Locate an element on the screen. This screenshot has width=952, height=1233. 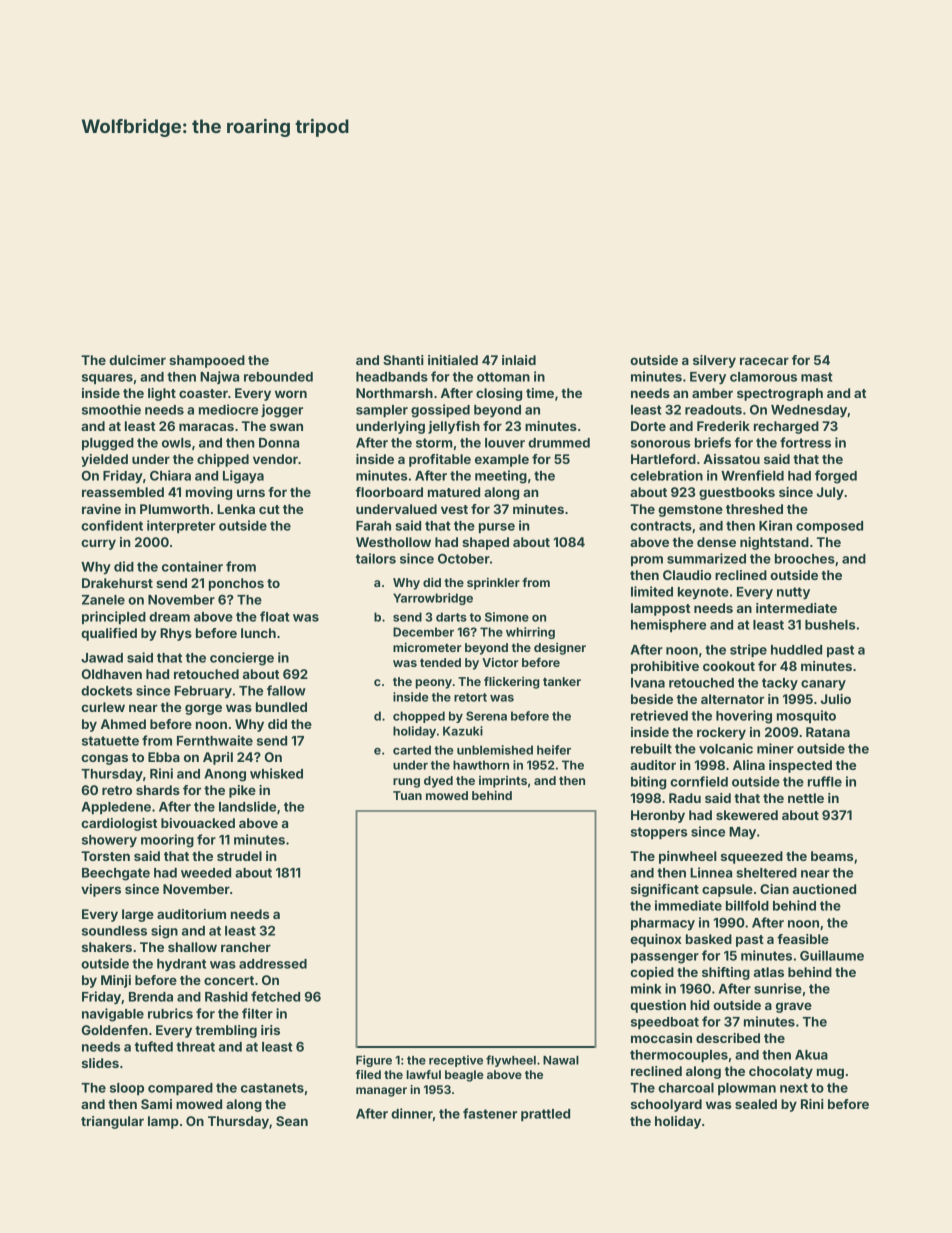
Oldhaven is located at coordinates (112, 674).
